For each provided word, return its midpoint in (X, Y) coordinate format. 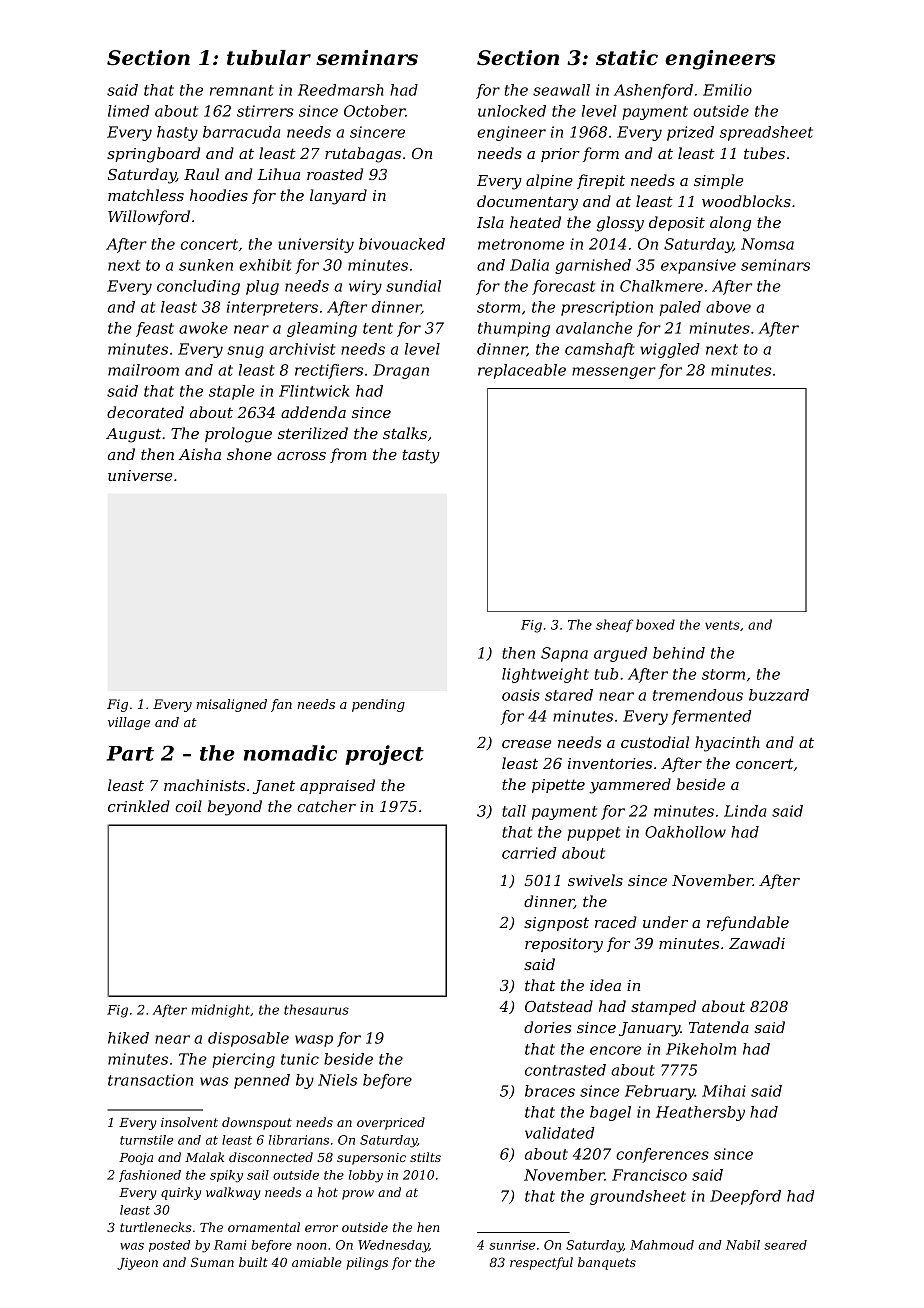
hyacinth (727, 744)
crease (526, 744)
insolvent (189, 1122)
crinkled (139, 806)
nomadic (290, 753)
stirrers (265, 111)
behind (679, 653)
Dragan (401, 371)
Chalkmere (661, 286)
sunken (206, 265)
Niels (337, 1080)
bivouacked (402, 244)
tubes (764, 153)
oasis (521, 695)
